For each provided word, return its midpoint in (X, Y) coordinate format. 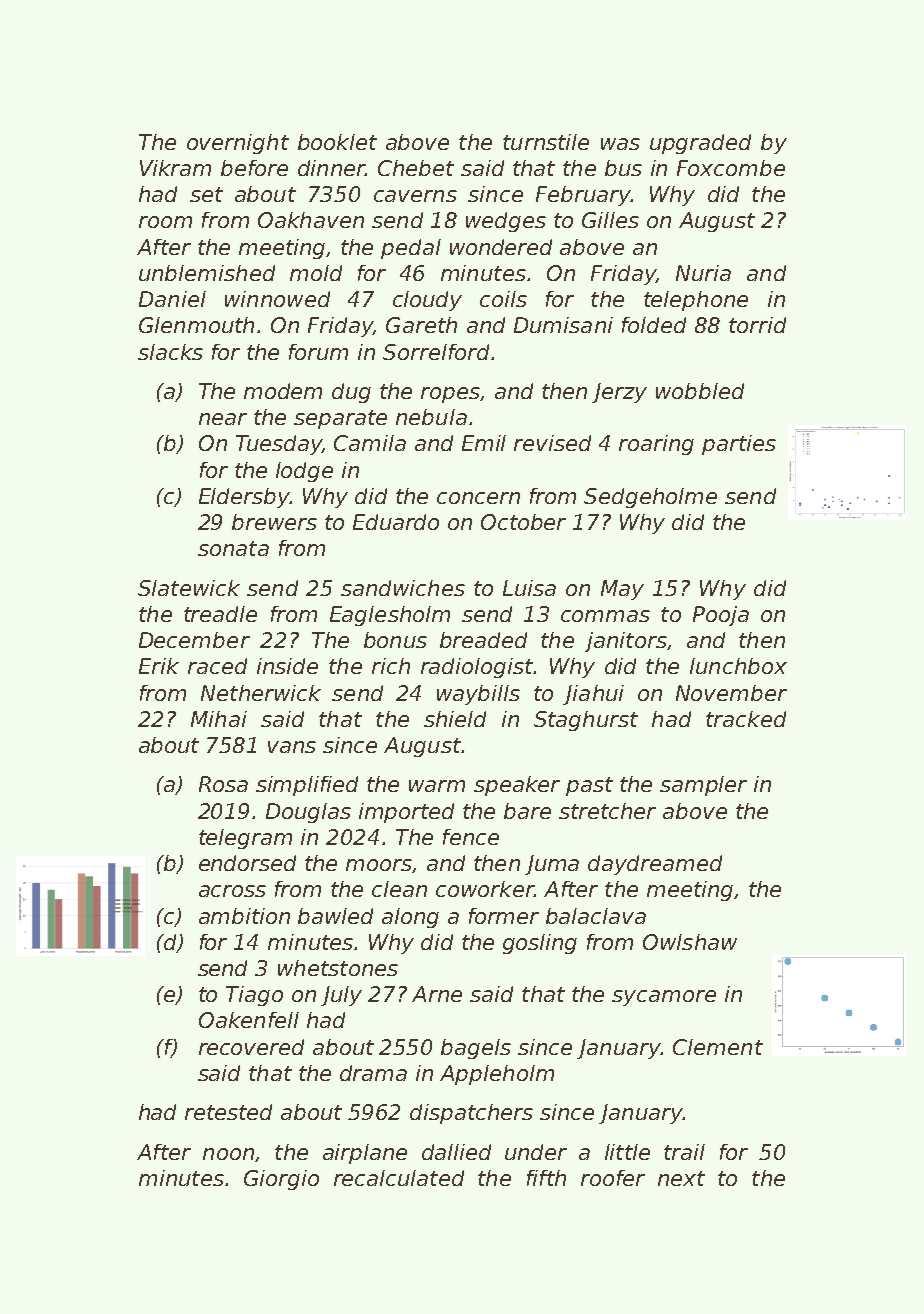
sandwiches (403, 588)
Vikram (175, 168)
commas (605, 616)
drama (373, 1073)
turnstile (546, 142)
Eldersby (244, 498)
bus (623, 168)
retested (228, 1112)
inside (287, 666)
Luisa (529, 588)
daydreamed (655, 865)
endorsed (247, 863)
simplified (307, 786)
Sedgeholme (650, 498)
